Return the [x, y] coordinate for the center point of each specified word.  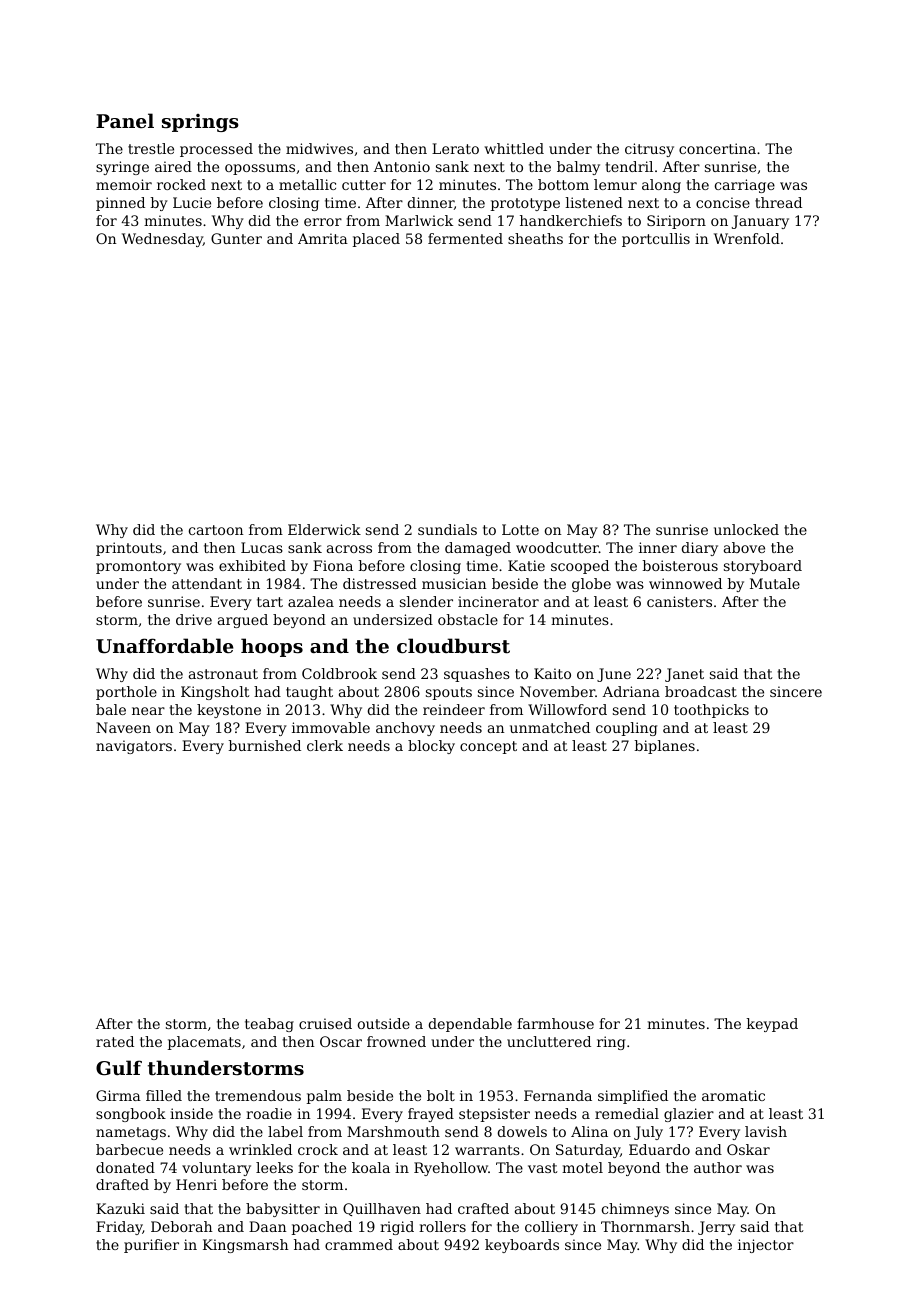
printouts [129, 549]
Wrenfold [747, 238]
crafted [483, 1208]
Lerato [455, 148]
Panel [125, 120]
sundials [447, 529]
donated [125, 1167]
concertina [717, 148]
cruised [325, 1023]
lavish [766, 1131]
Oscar [341, 1041]
